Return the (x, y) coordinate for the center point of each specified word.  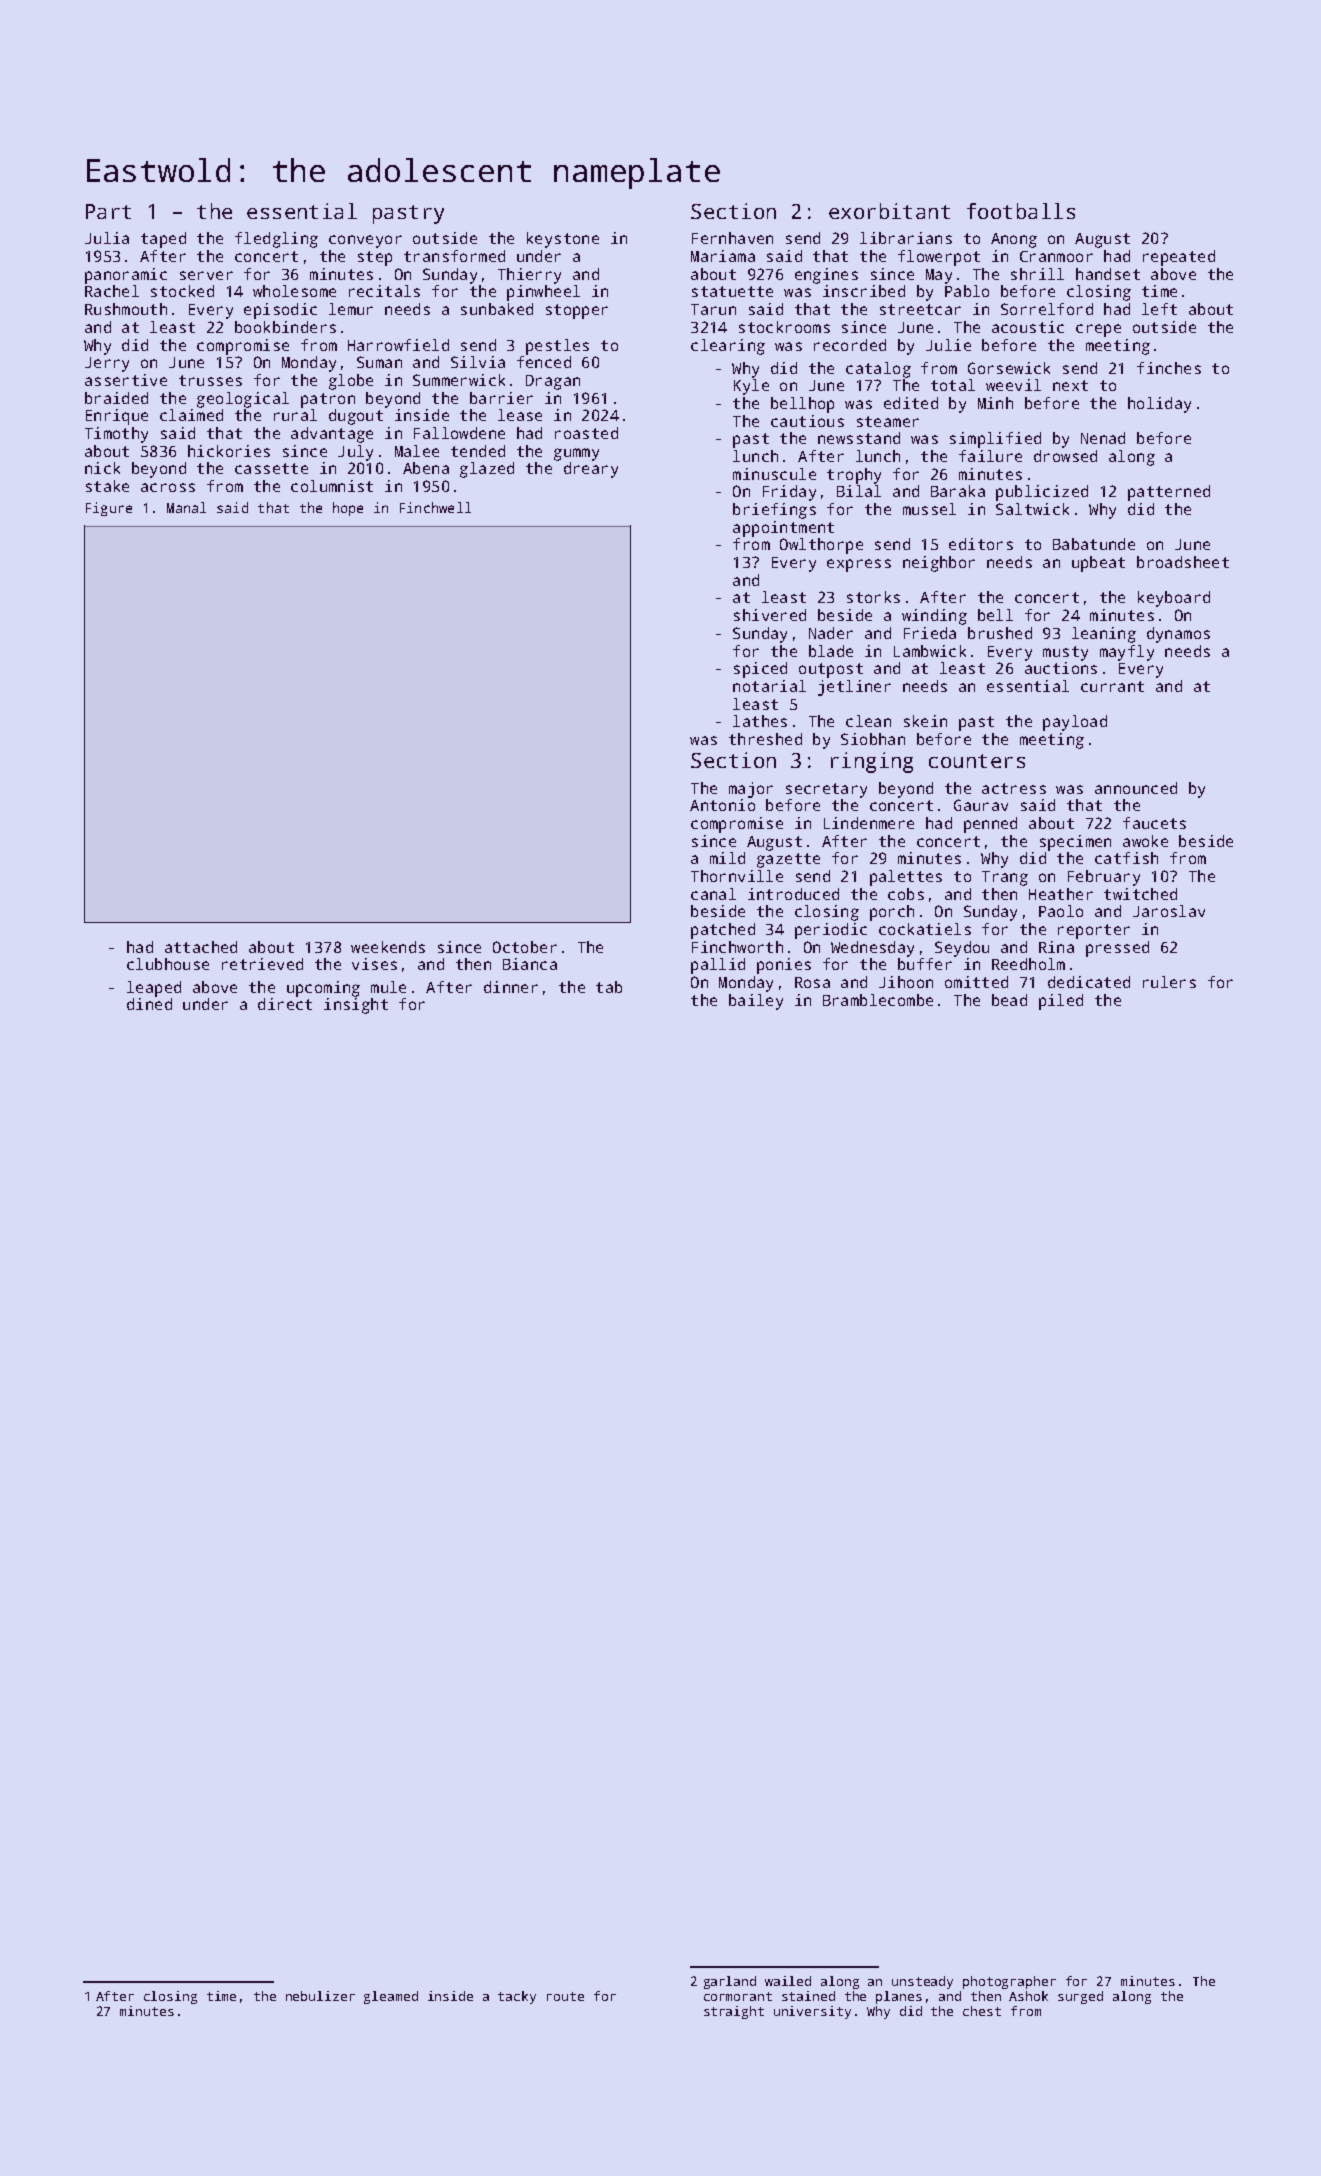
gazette (788, 860)
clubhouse (168, 964)
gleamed (391, 1997)
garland (730, 1982)
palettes (906, 878)
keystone (563, 240)
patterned (1169, 493)
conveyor (365, 241)
